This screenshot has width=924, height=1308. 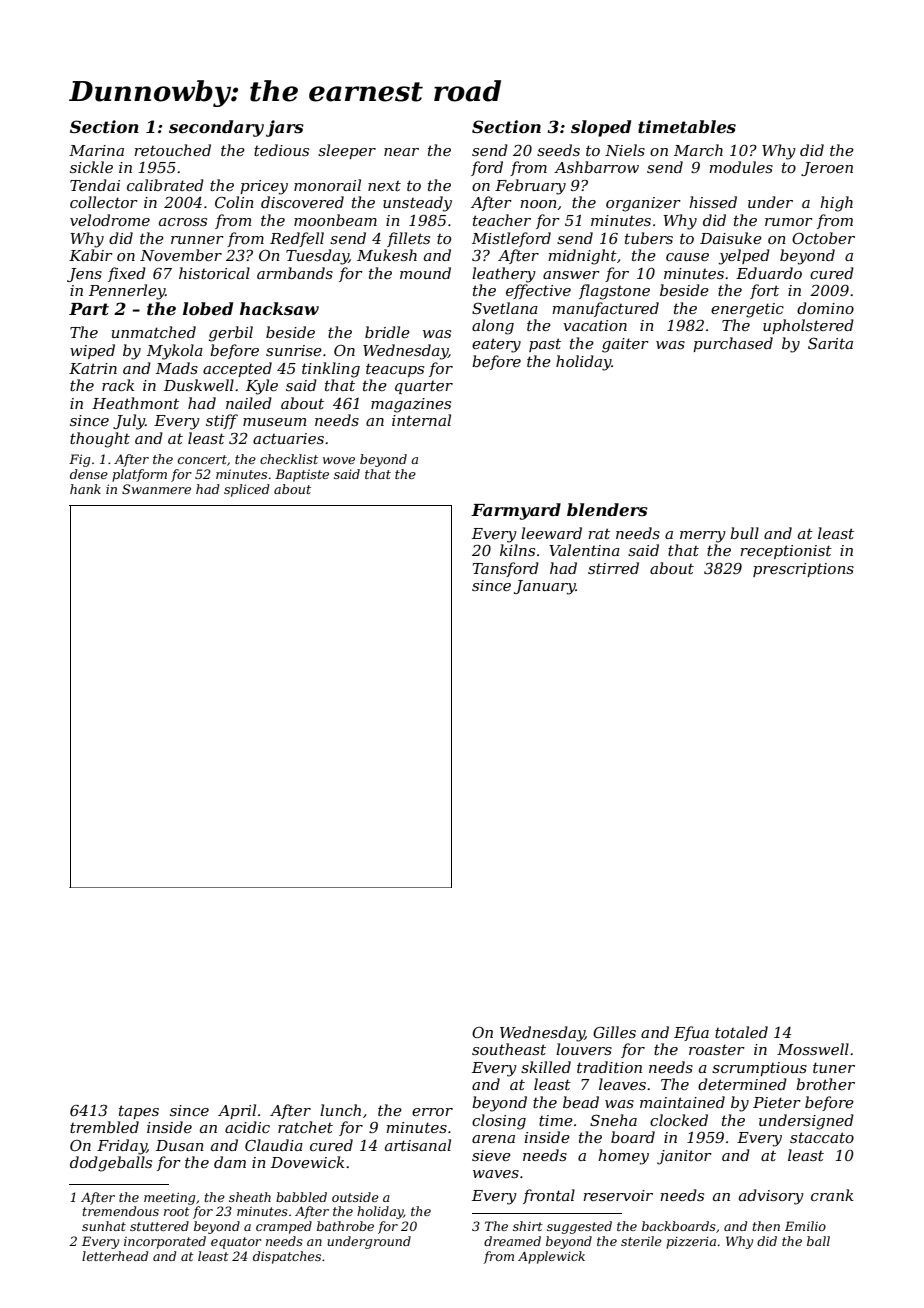 I want to click on Jeroen, so click(x=827, y=169).
